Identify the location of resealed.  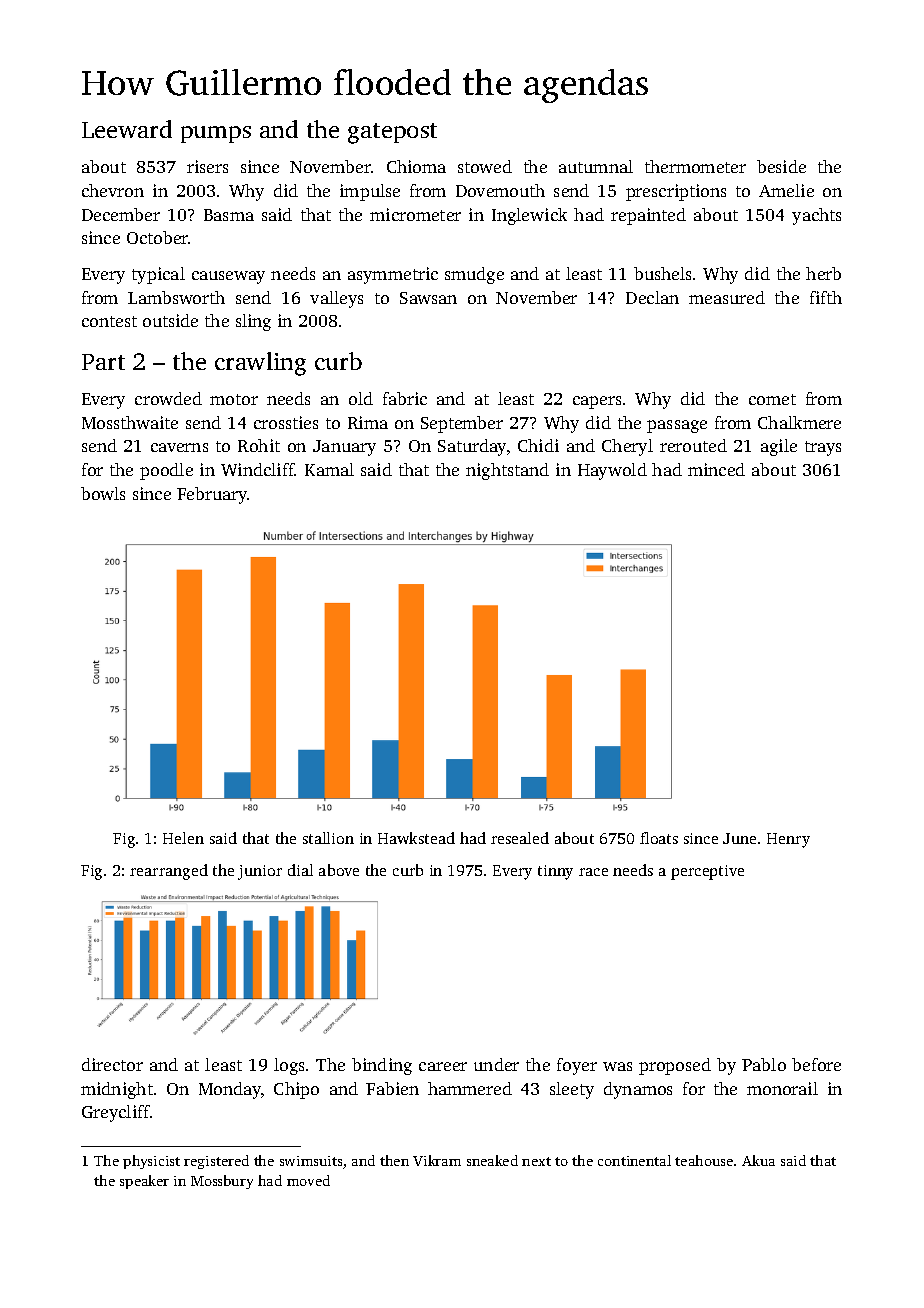
(520, 838).
